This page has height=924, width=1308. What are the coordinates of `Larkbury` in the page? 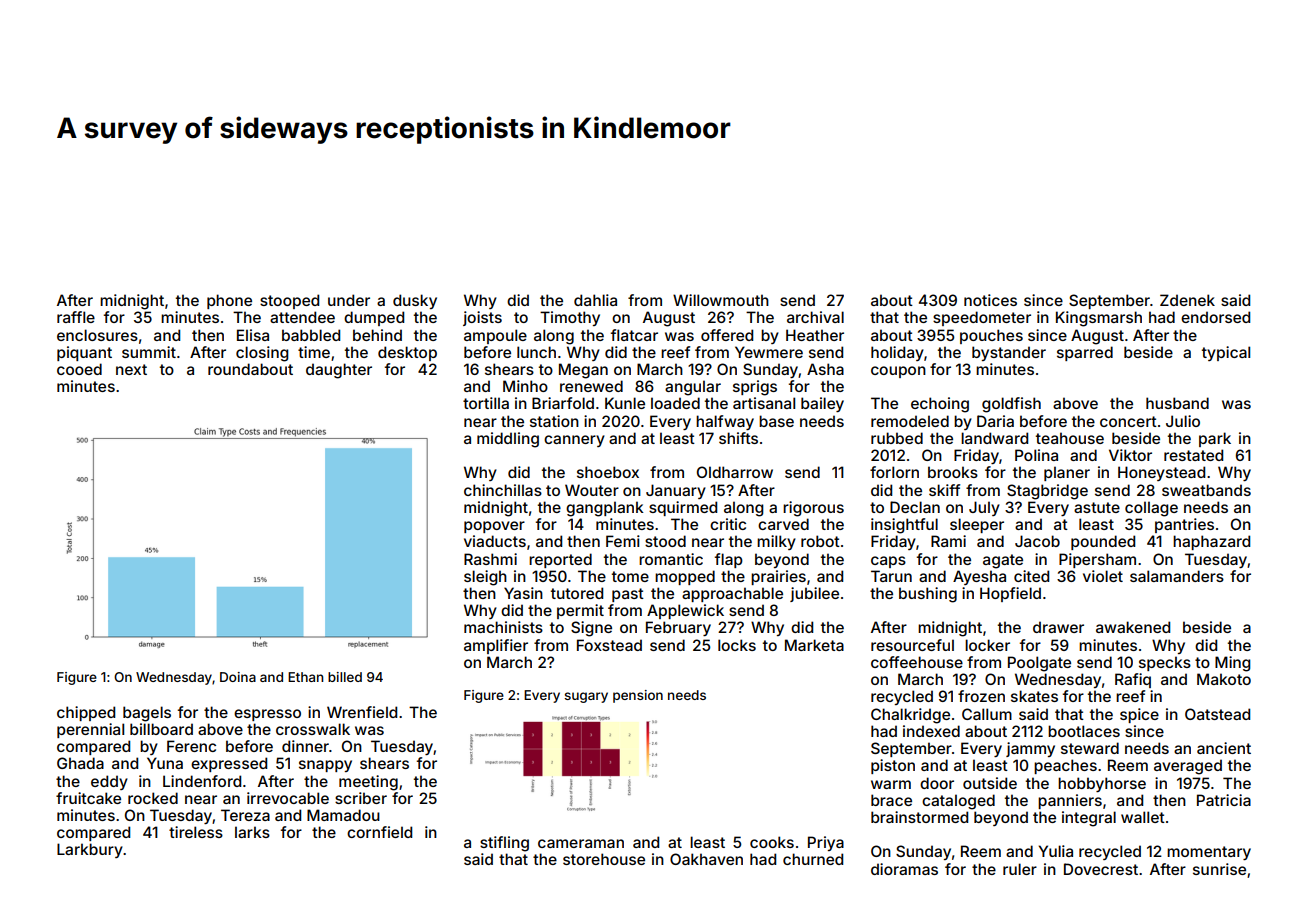 It's located at (90, 850).
